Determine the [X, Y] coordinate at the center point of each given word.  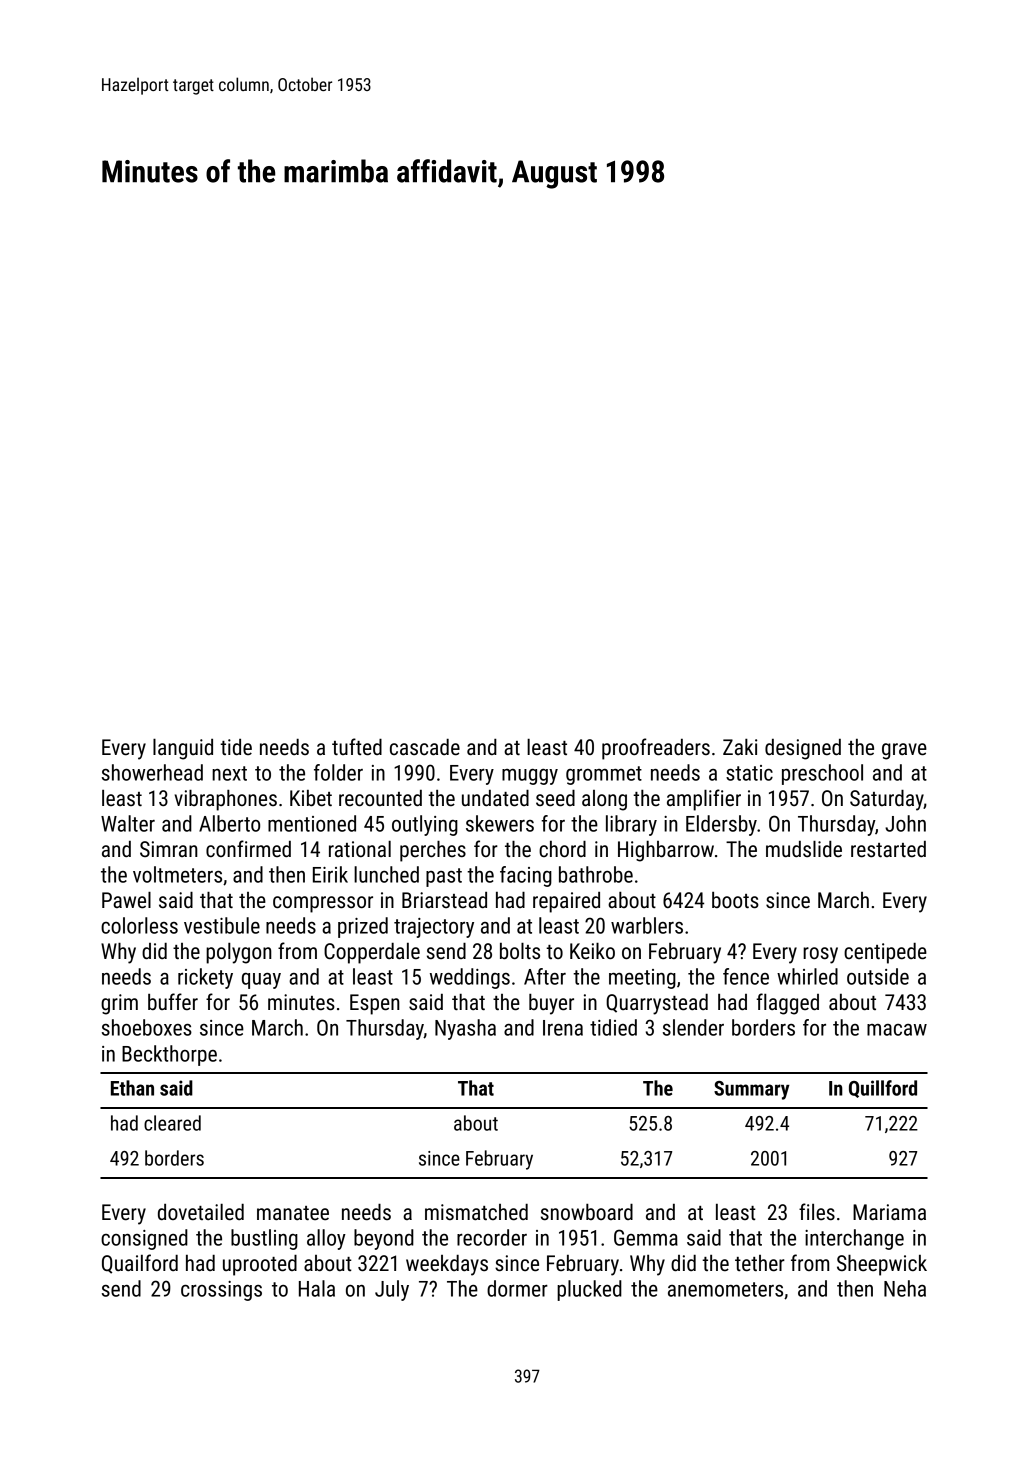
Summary [752, 1090]
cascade [425, 747]
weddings [470, 978]
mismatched [476, 1212]
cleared [172, 1123]
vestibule [222, 925]
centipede [885, 953]
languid [183, 749]
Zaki [740, 747]
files [817, 1212]
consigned [144, 1239]
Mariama [889, 1212]
